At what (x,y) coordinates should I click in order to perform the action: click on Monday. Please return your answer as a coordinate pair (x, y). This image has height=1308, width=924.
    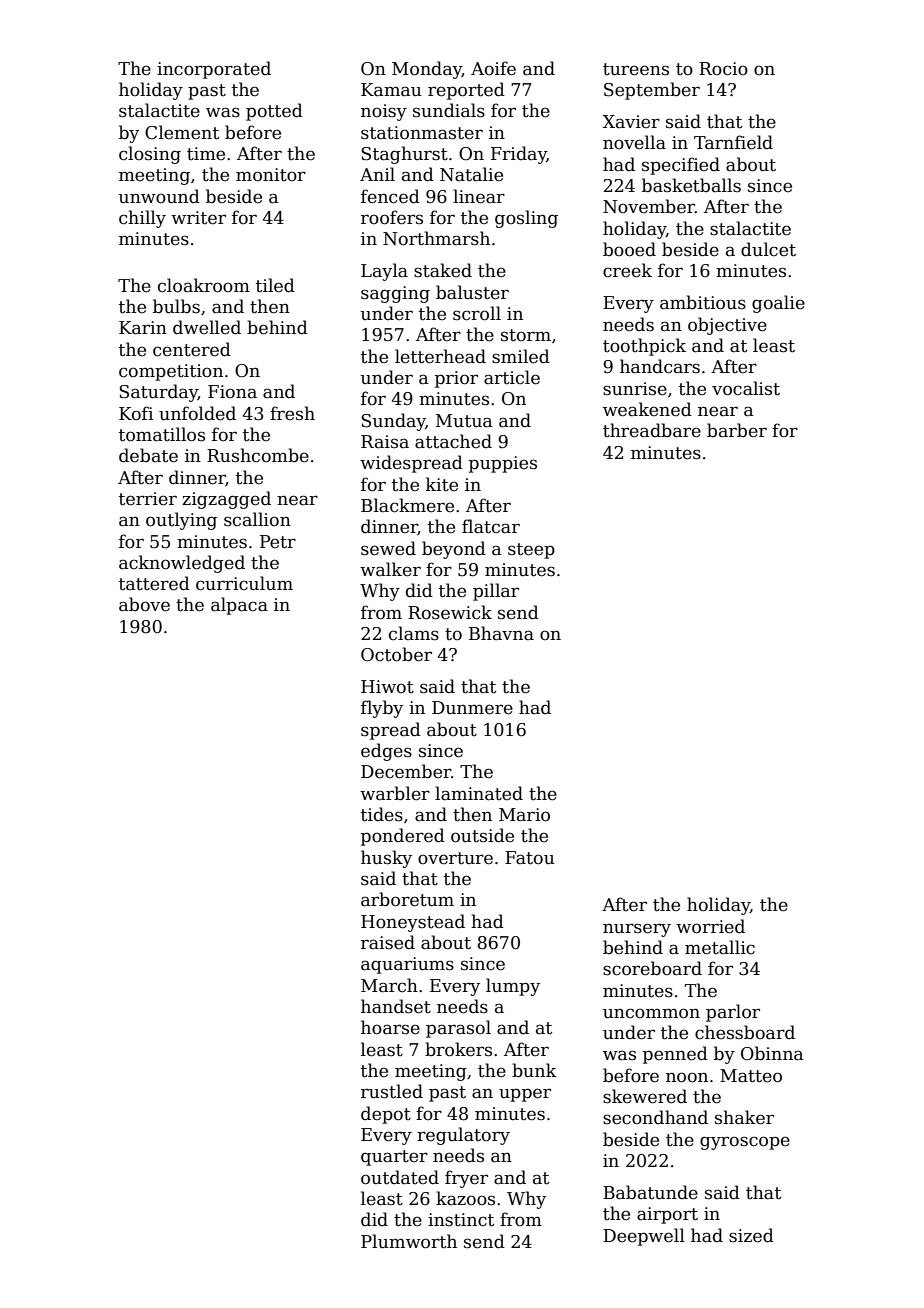
    Looking at the image, I should click on (427, 70).
